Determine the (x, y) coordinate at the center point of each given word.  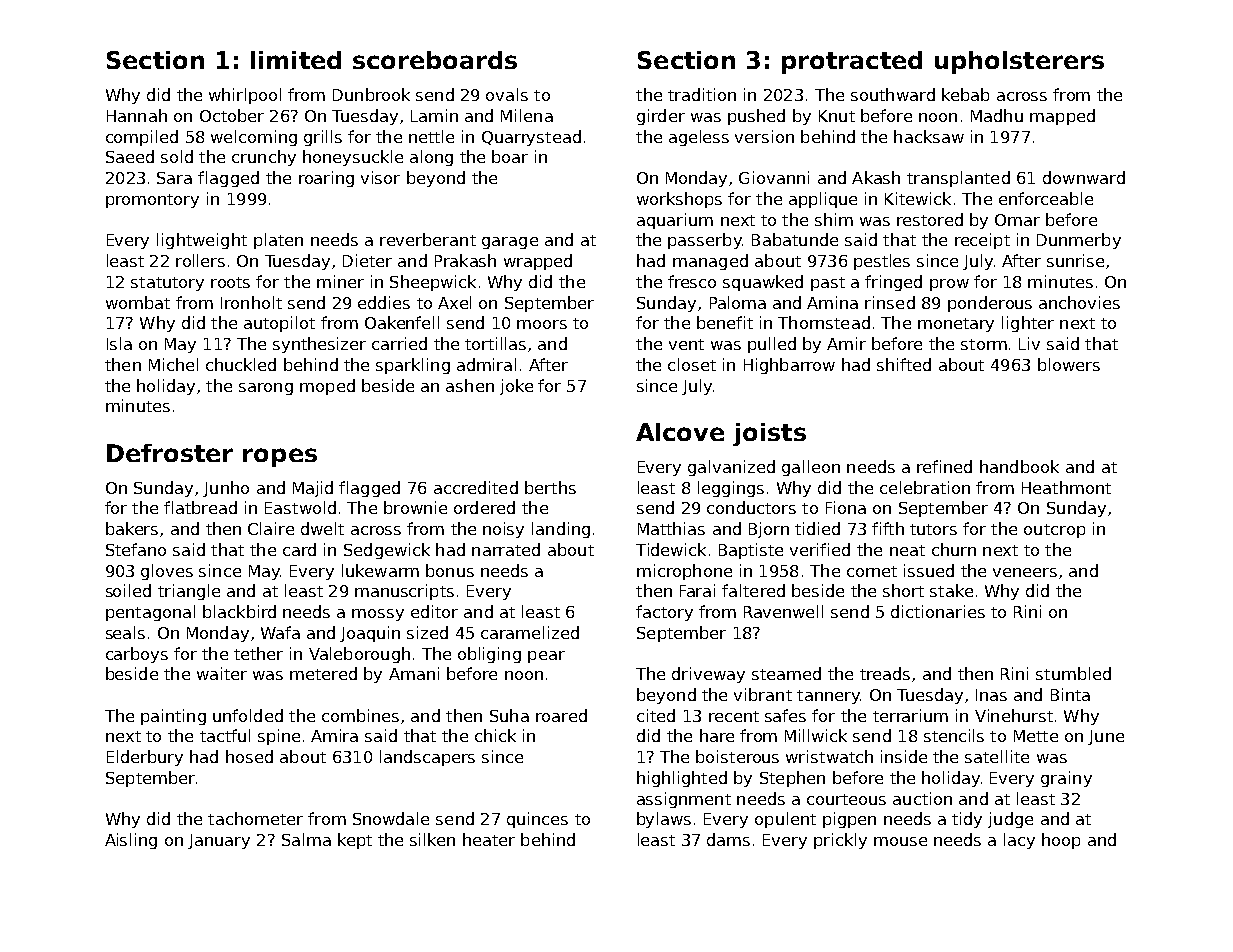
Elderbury (145, 758)
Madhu (997, 115)
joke (516, 387)
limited (296, 60)
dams (728, 839)
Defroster (170, 453)
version (764, 136)
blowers (1069, 364)
